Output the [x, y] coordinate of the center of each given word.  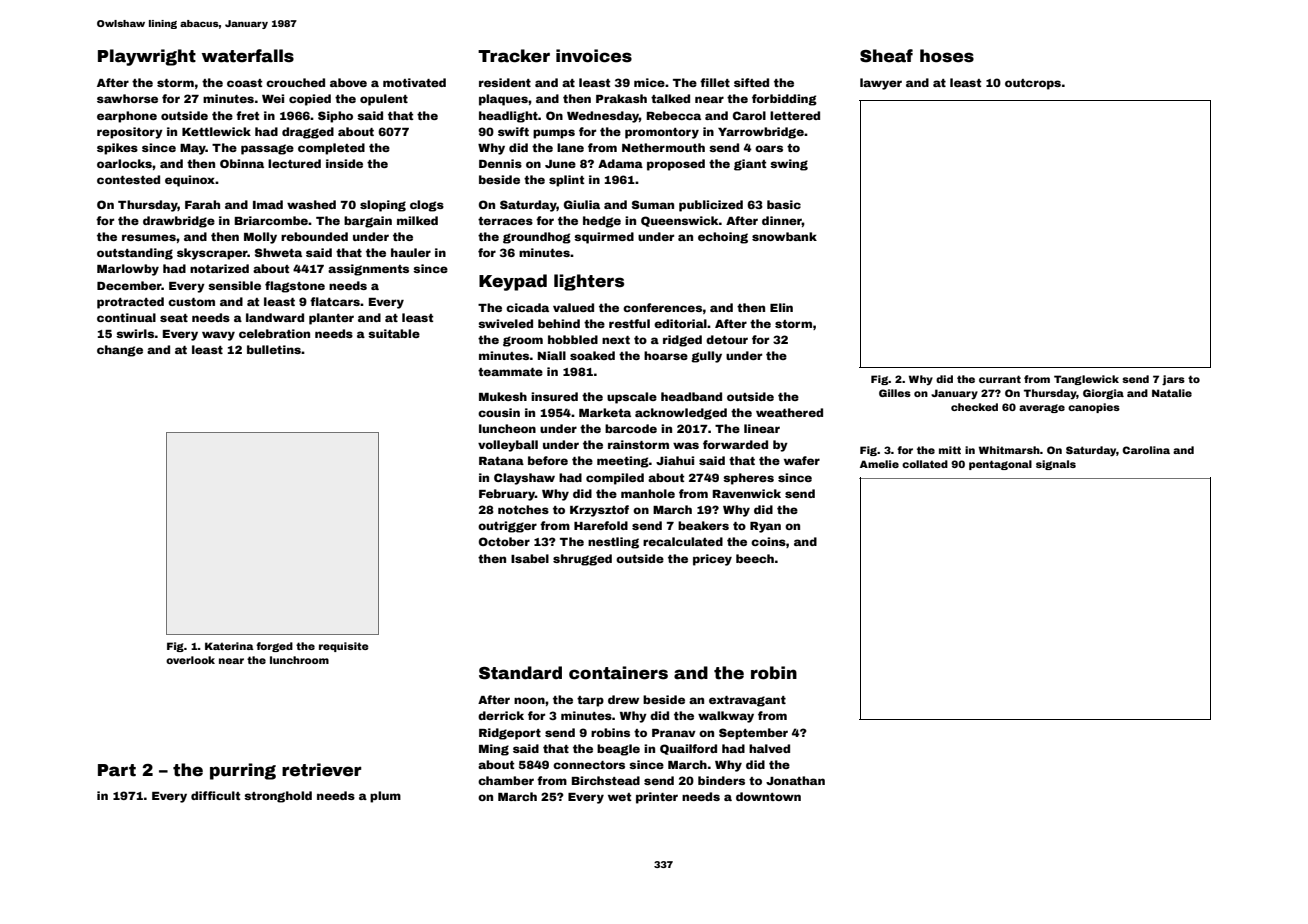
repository [130, 133]
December [129, 285]
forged [274, 647]
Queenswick [680, 221]
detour [727, 339]
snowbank [784, 236]
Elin [781, 307]
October [504, 541]
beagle [618, 750]
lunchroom [299, 660]
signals [1056, 465]
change [120, 351]
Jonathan [795, 780]
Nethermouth [663, 147]
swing [789, 165]
